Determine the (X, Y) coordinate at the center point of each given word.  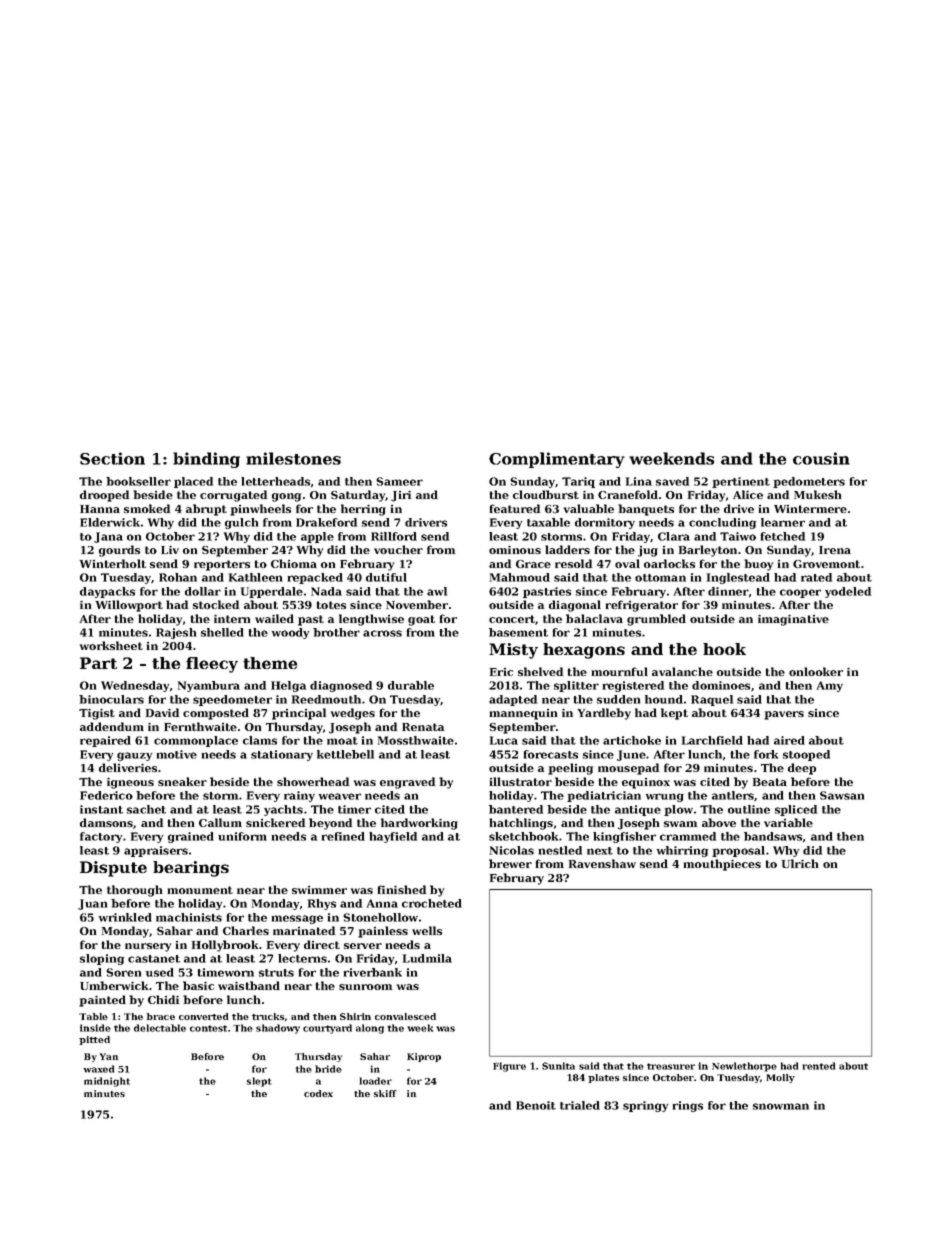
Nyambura (209, 686)
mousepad (628, 769)
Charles (246, 930)
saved (672, 481)
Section (112, 458)
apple (317, 537)
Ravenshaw (602, 863)
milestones (293, 458)
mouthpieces (722, 865)
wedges (353, 714)
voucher (398, 549)
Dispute (113, 869)
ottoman (660, 578)
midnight (107, 1082)
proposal (738, 851)
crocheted (432, 903)
